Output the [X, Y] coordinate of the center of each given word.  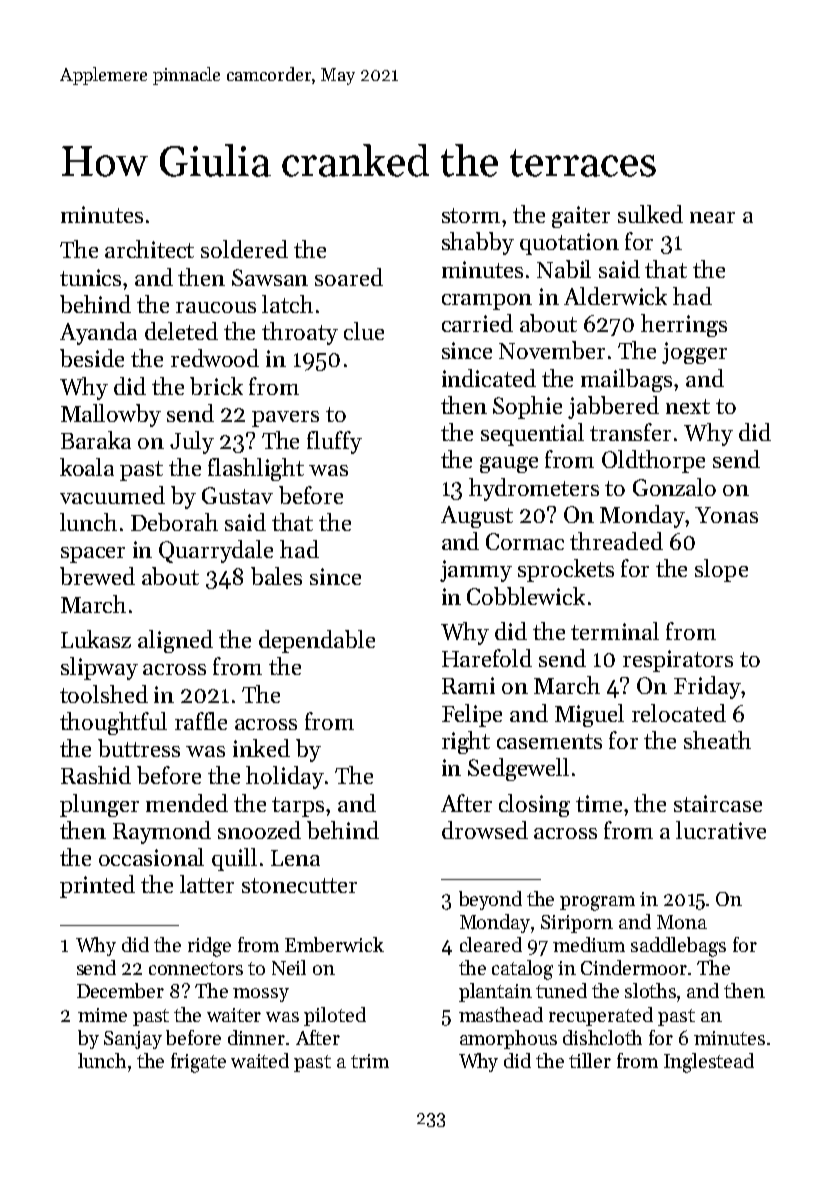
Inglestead [709, 1063]
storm [471, 215]
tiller [590, 1060]
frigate [198, 1063]
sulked [650, 214]
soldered [244, 249]
